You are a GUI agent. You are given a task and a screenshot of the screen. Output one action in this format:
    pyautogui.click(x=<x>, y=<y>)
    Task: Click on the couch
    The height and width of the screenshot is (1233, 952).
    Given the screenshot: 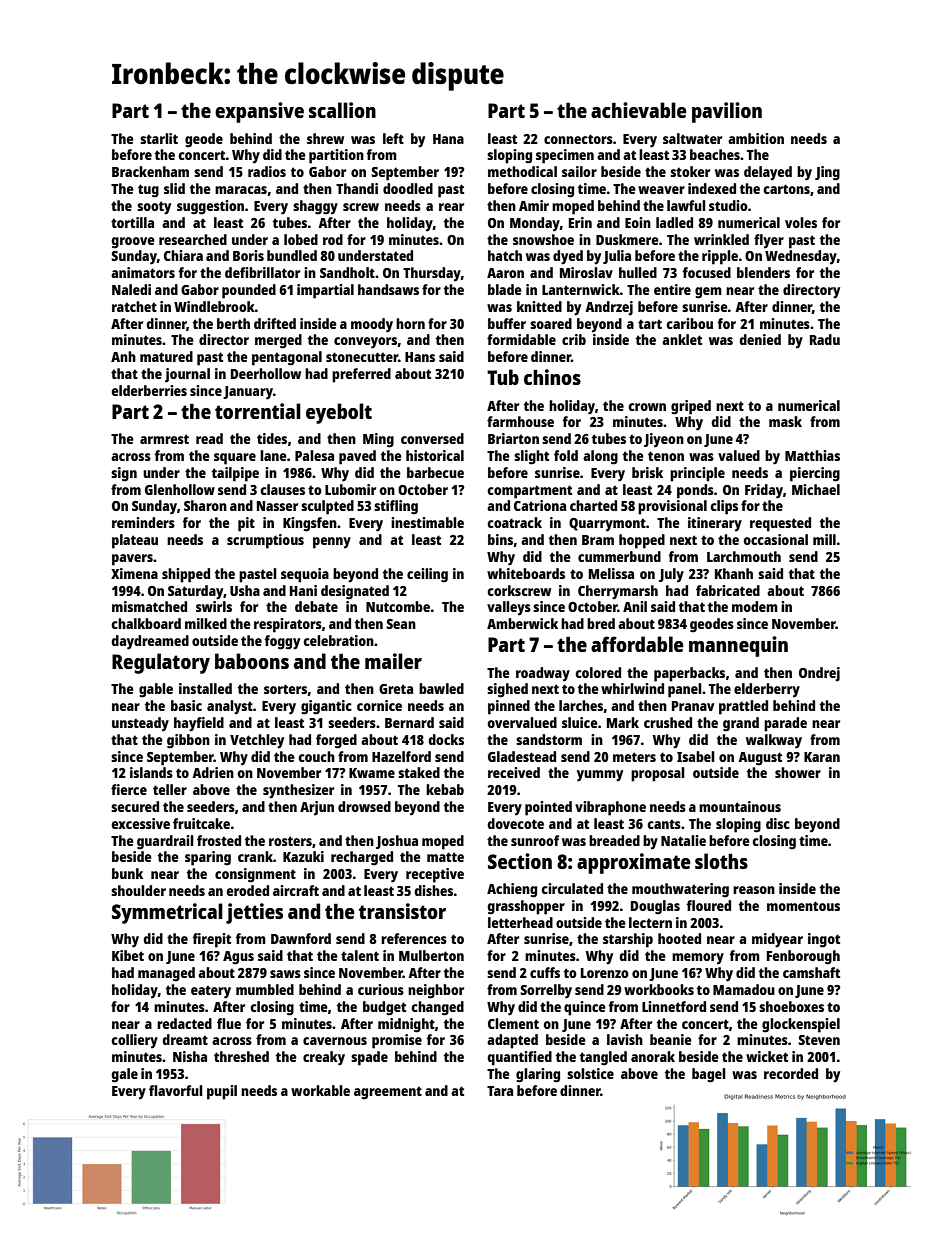 What is the action you would take?
    pyautogui.click(x=316, y=756)
